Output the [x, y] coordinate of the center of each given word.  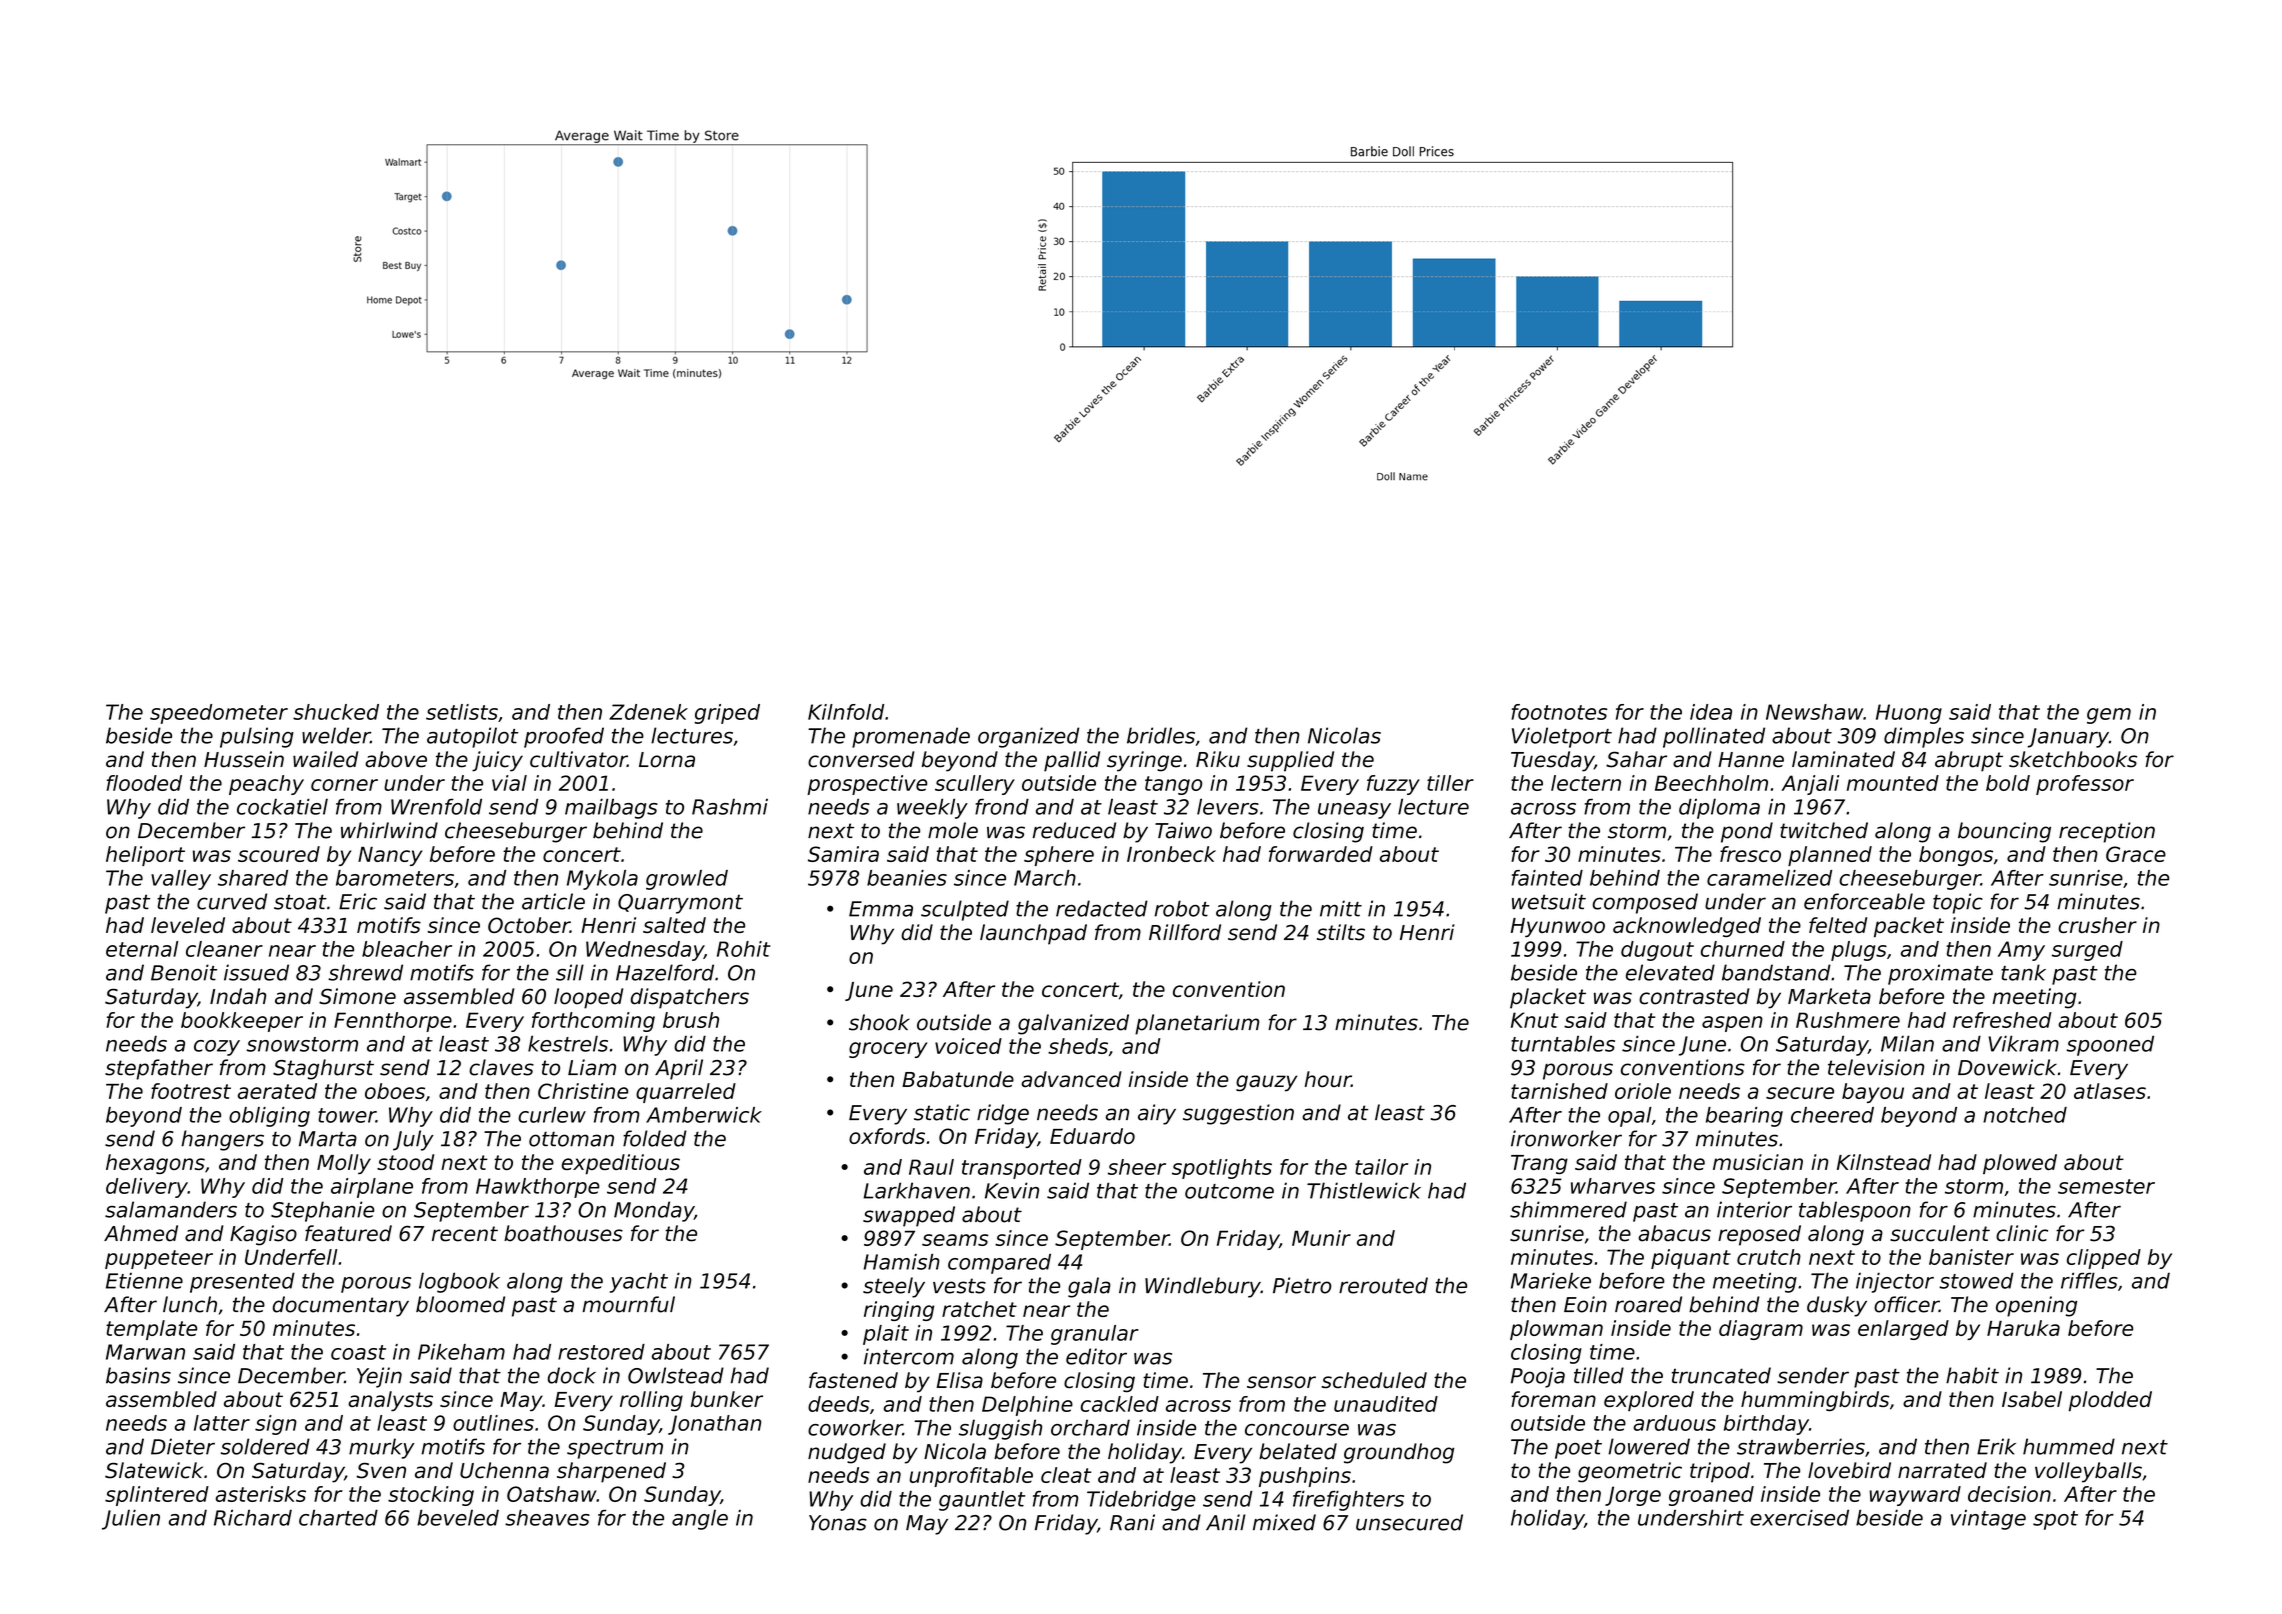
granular [1095, 1335]
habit [1972, 1375]
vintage [1988, 1520]
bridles [1161, 735]
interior [1754, 1209]
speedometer [219, 714]
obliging [269, 1117]
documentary [341, 1306]
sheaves [547, 1517]
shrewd [365, 972]
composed [1645, 903]
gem [2109, 716]
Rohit [744, 949]
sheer [1137, 1167]
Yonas [838, 1523]
